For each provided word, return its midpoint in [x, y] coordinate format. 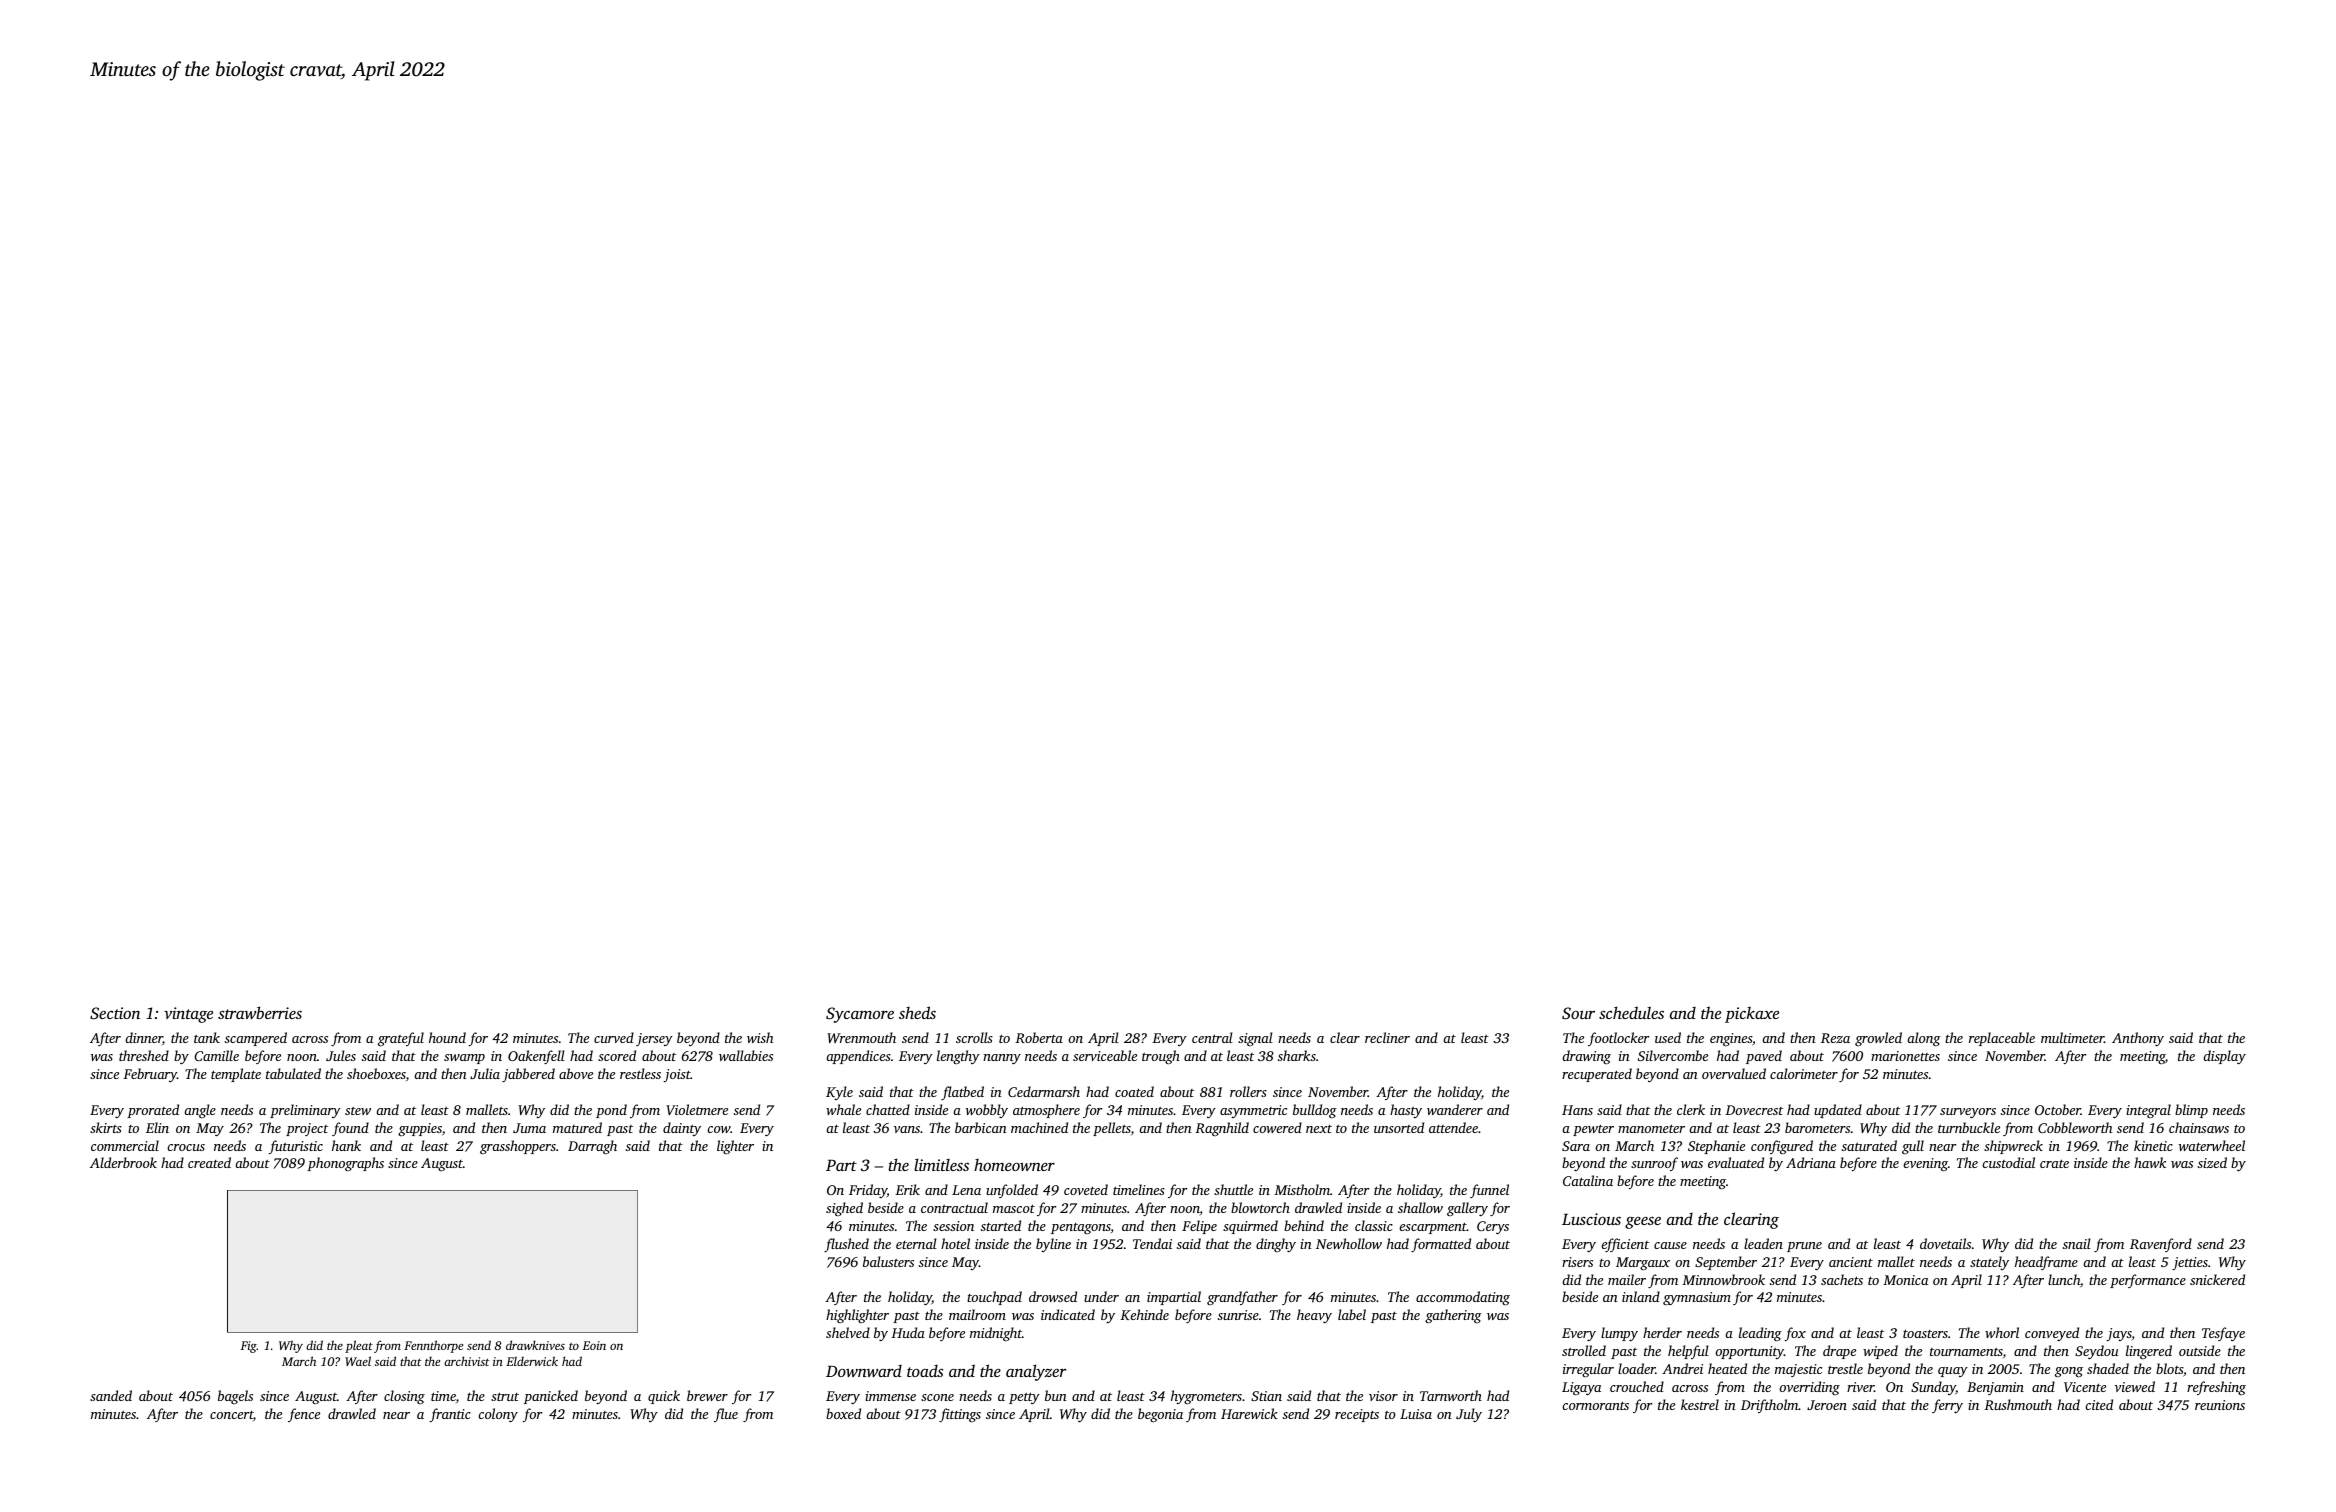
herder [1662, 1332]
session [953, 1226]
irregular [1588, 1370]
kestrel [1700, 1404]
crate [2054, 1163]
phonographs [345, 1164]
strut [505, 1396]
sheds [917, 1012]
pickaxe [1752, 1015]
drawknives [535, 1345]
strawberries [260, 1012]
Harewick [1249, 1413]
